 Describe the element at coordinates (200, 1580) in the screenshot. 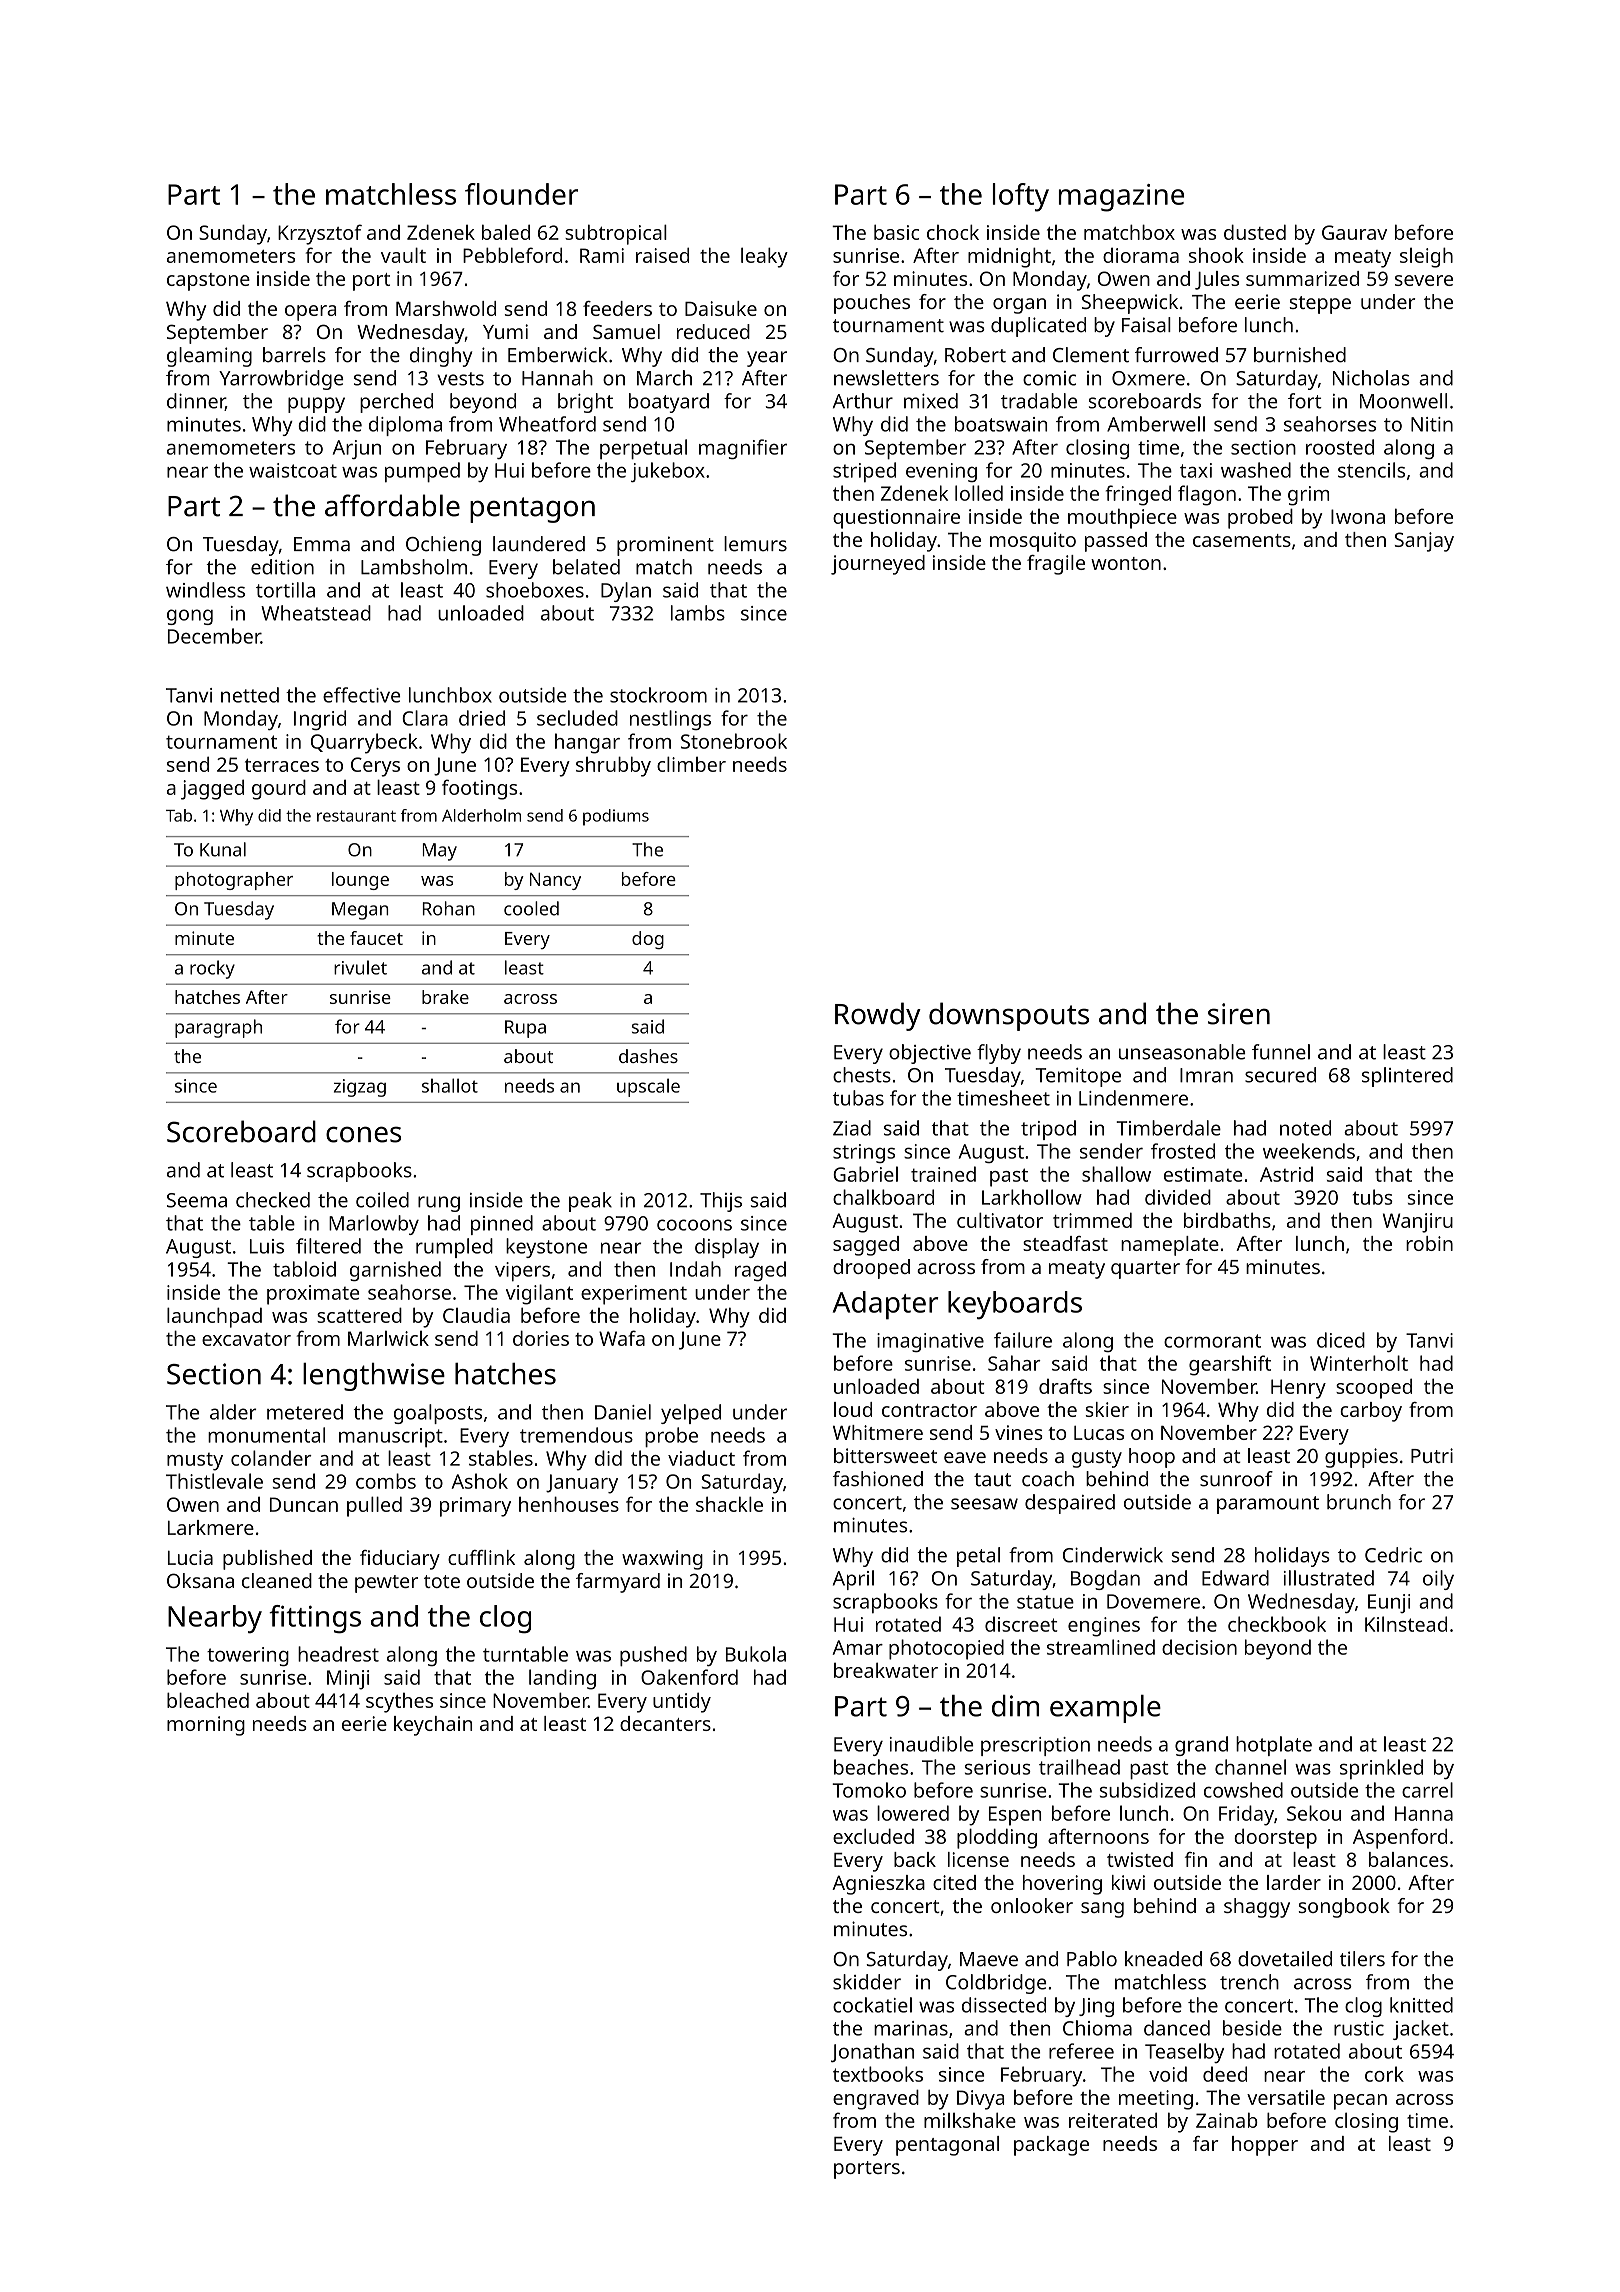

I see `Oksana` at that location.
